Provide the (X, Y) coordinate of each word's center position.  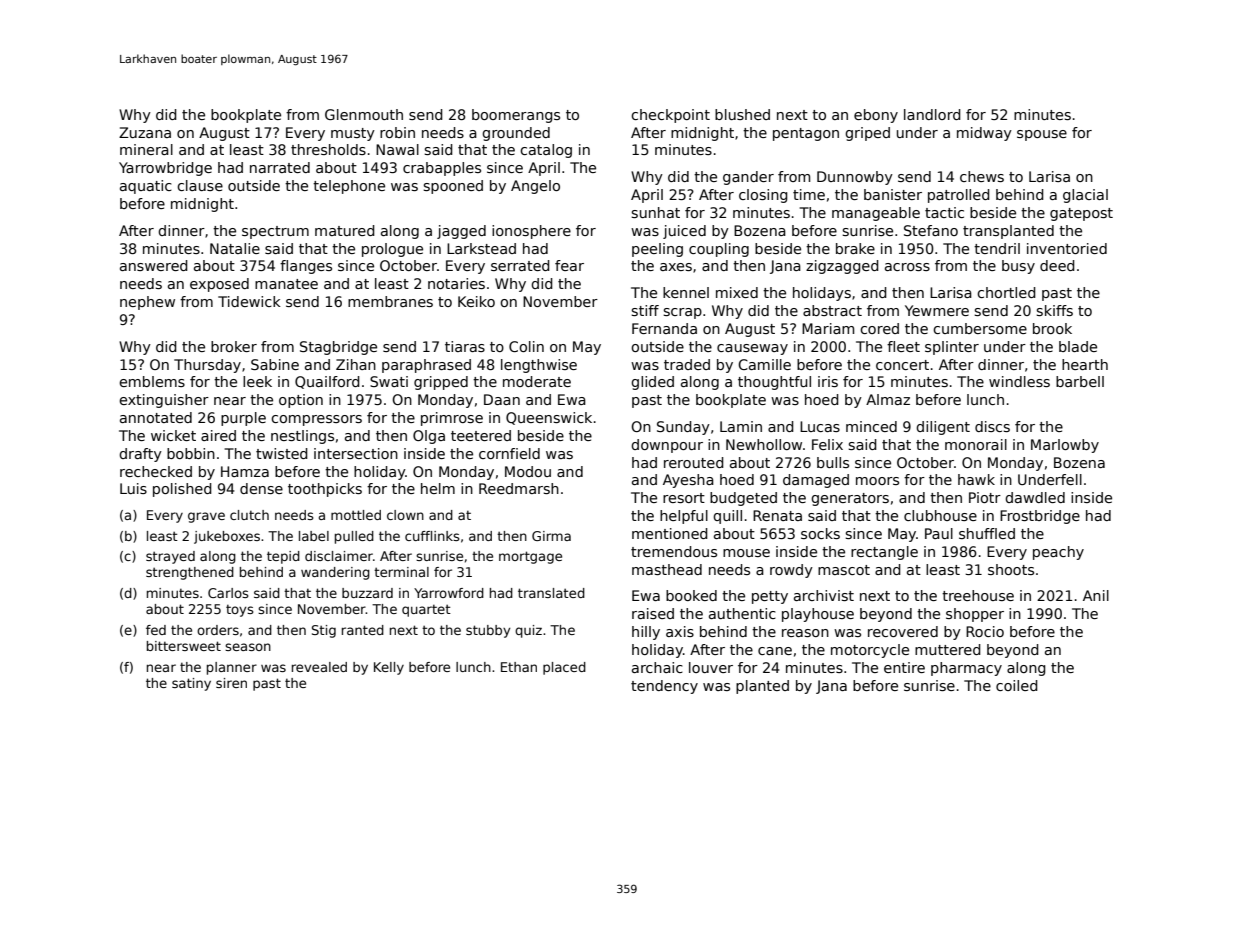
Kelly (389, 668)
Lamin (741, 426)
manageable (876, 214)
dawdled (1035, 497)
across (907, 267)
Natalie (235, 248)
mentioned (670, 533)
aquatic (146, 187)
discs (992, 426)
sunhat (655, 212)
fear (569, 265)
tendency (664, 687)
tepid (283, 557)
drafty (140, 455)
